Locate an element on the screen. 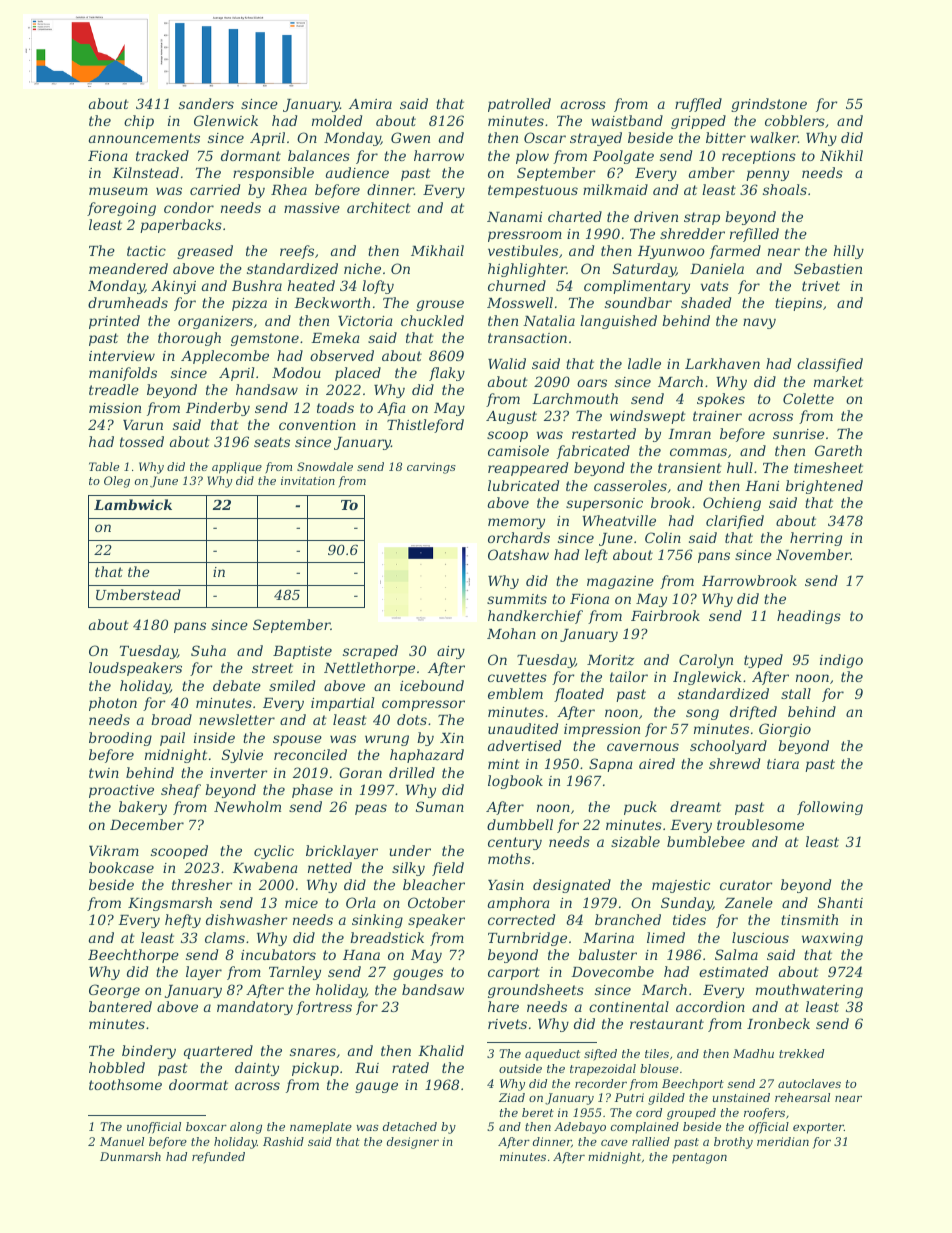  bookcase is located at coordinates (121, 867).
